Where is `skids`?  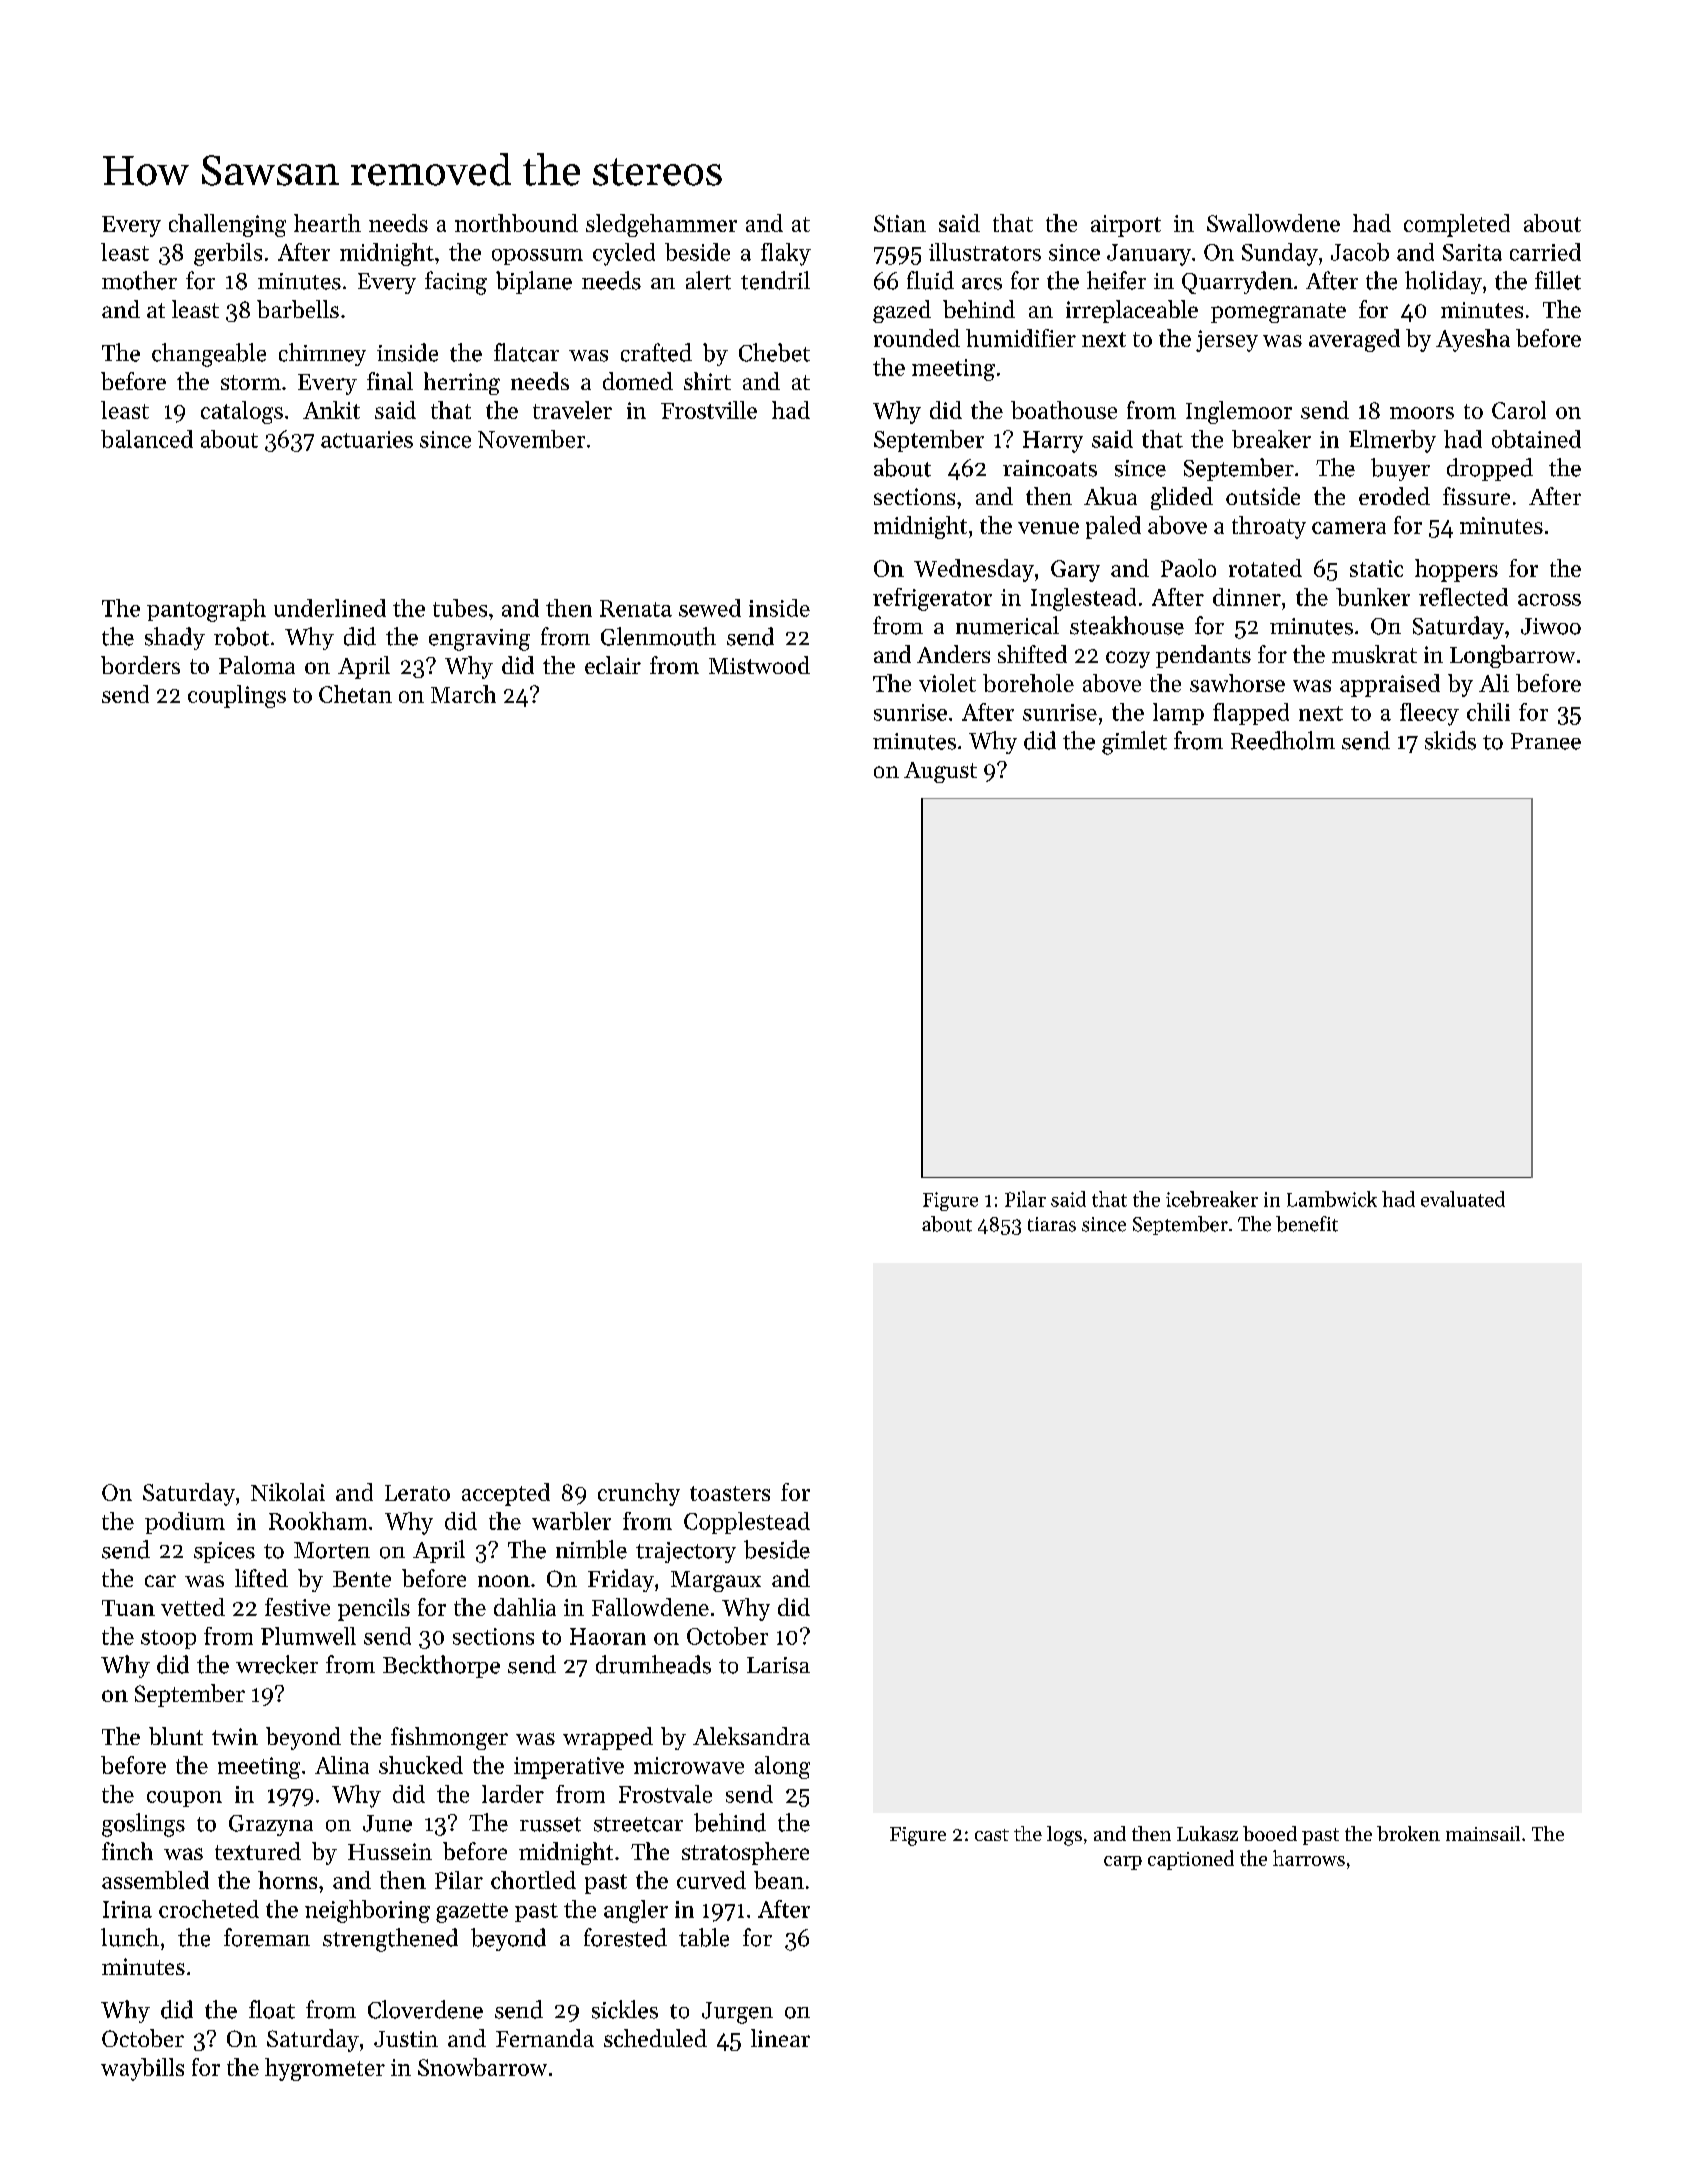
skids is located at coordinates (1450, 740).
